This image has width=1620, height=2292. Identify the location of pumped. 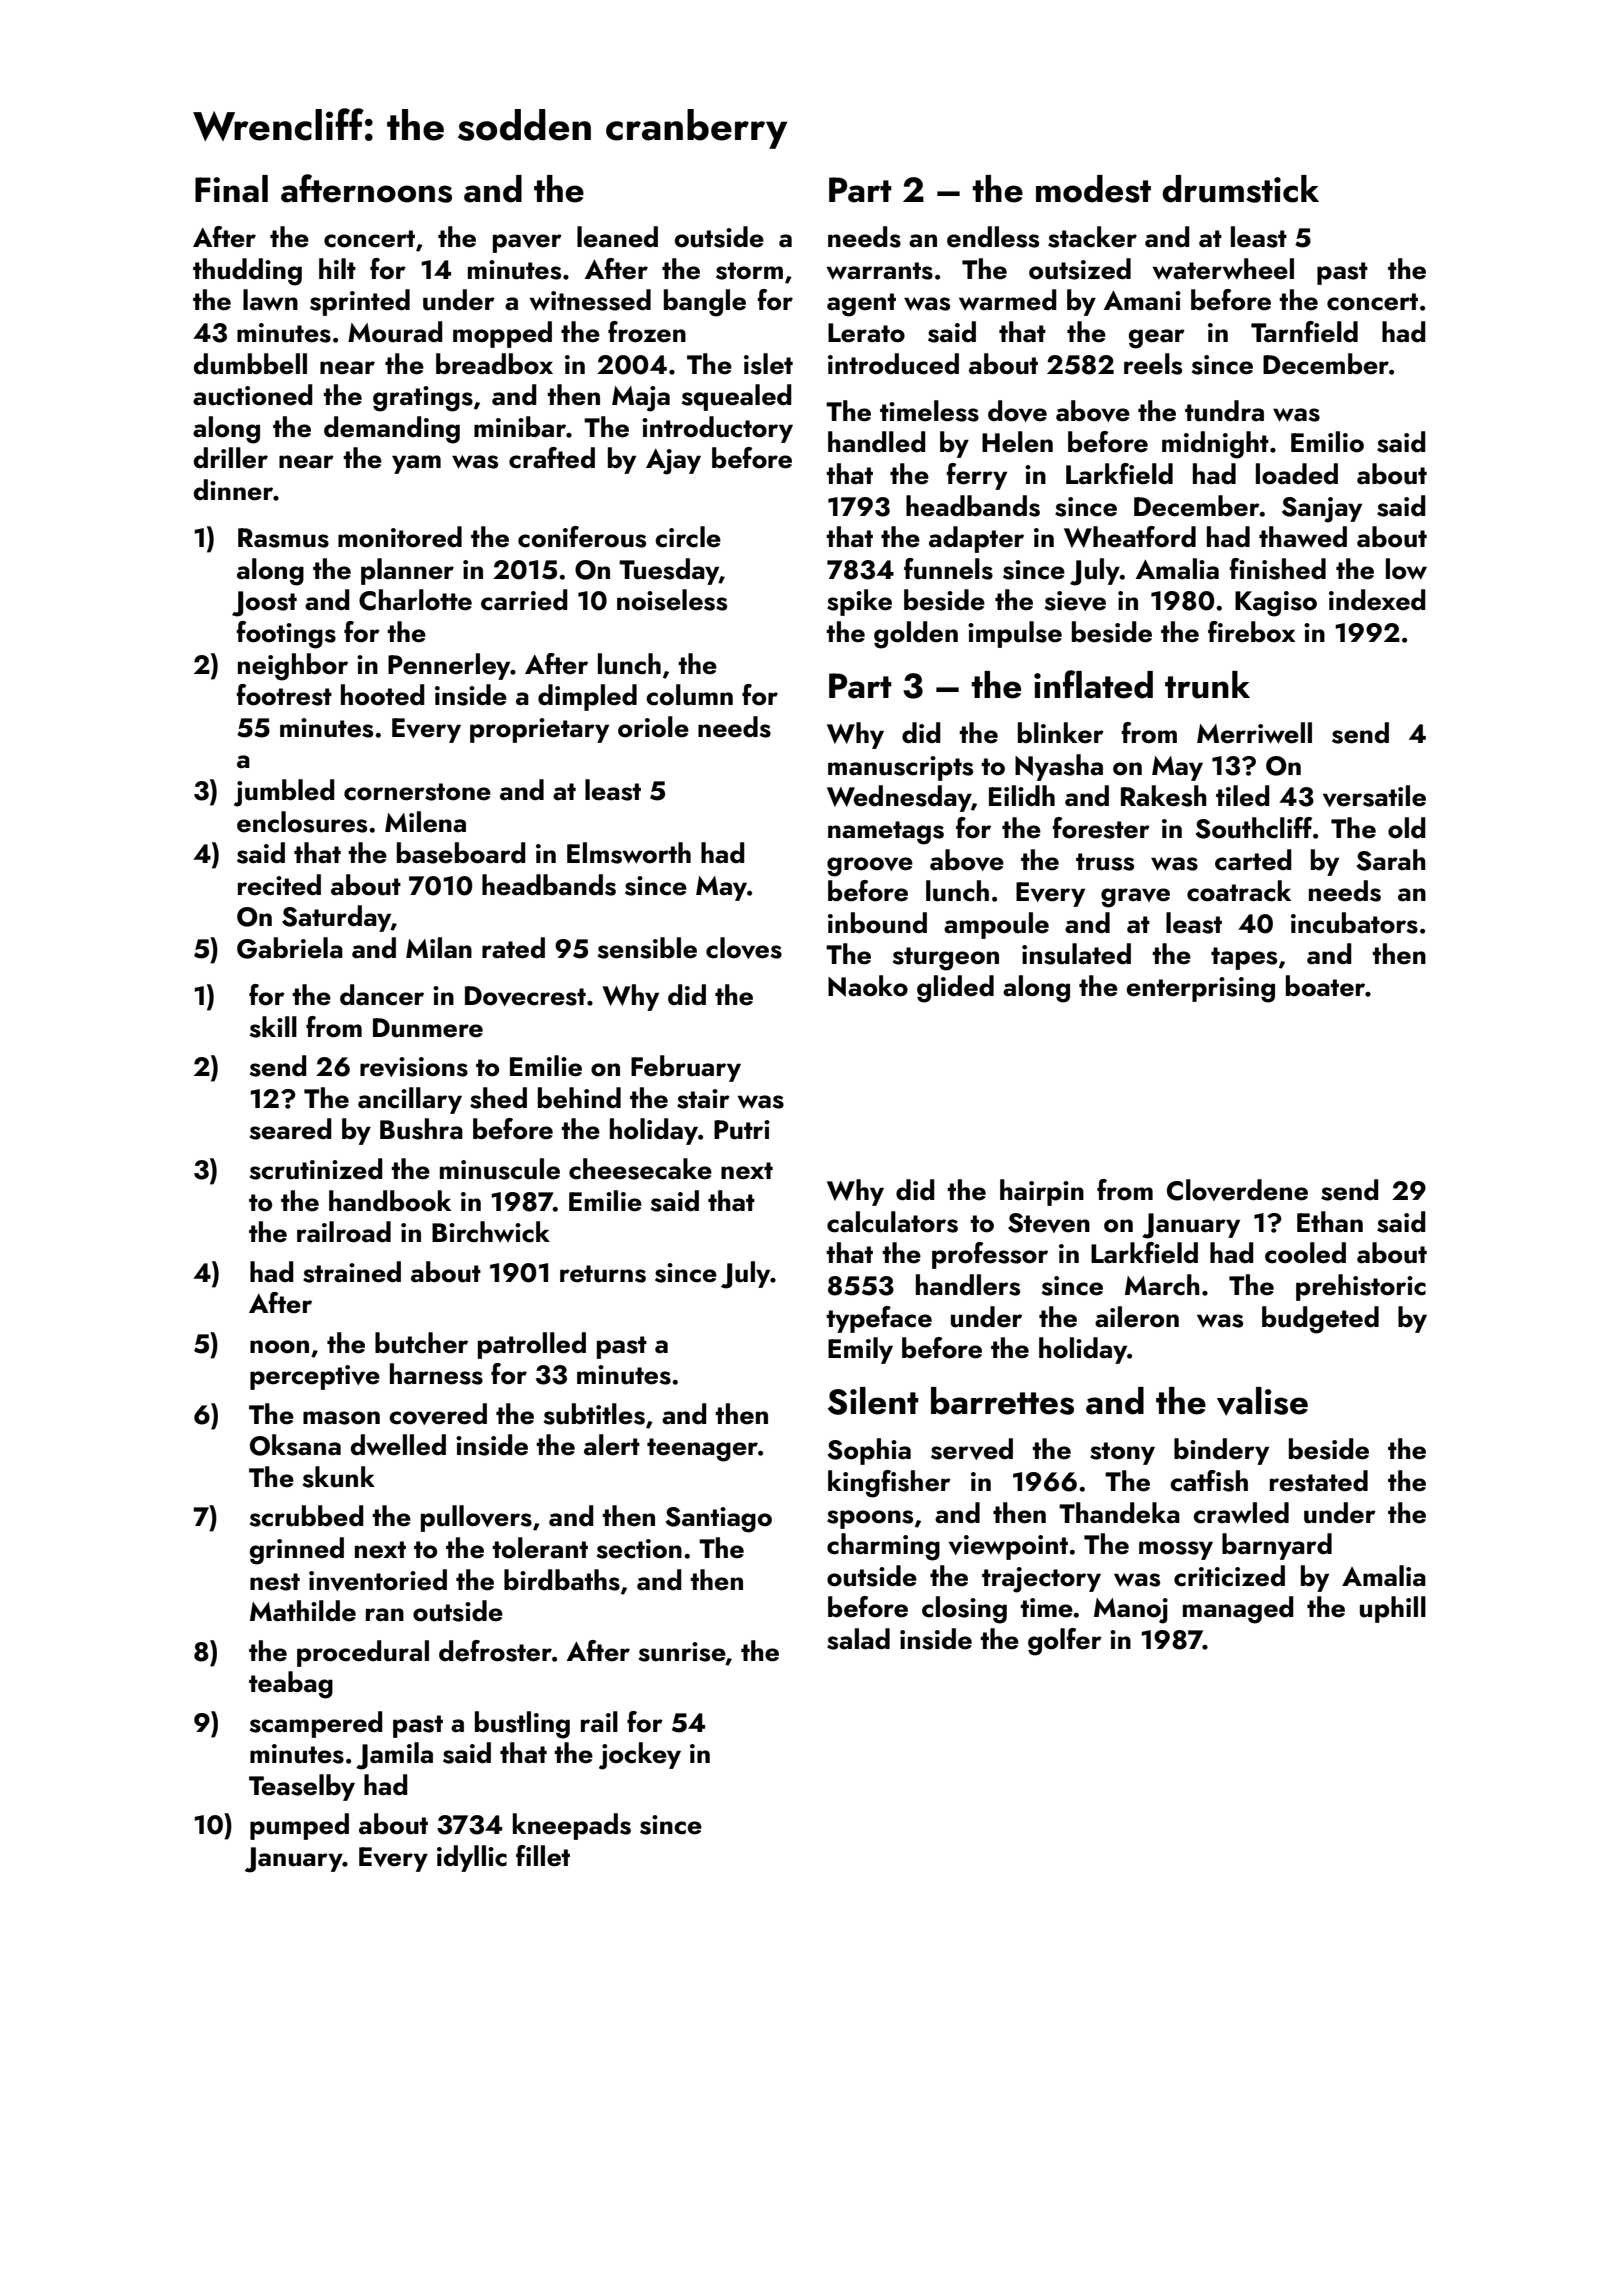
(299, 1826).
